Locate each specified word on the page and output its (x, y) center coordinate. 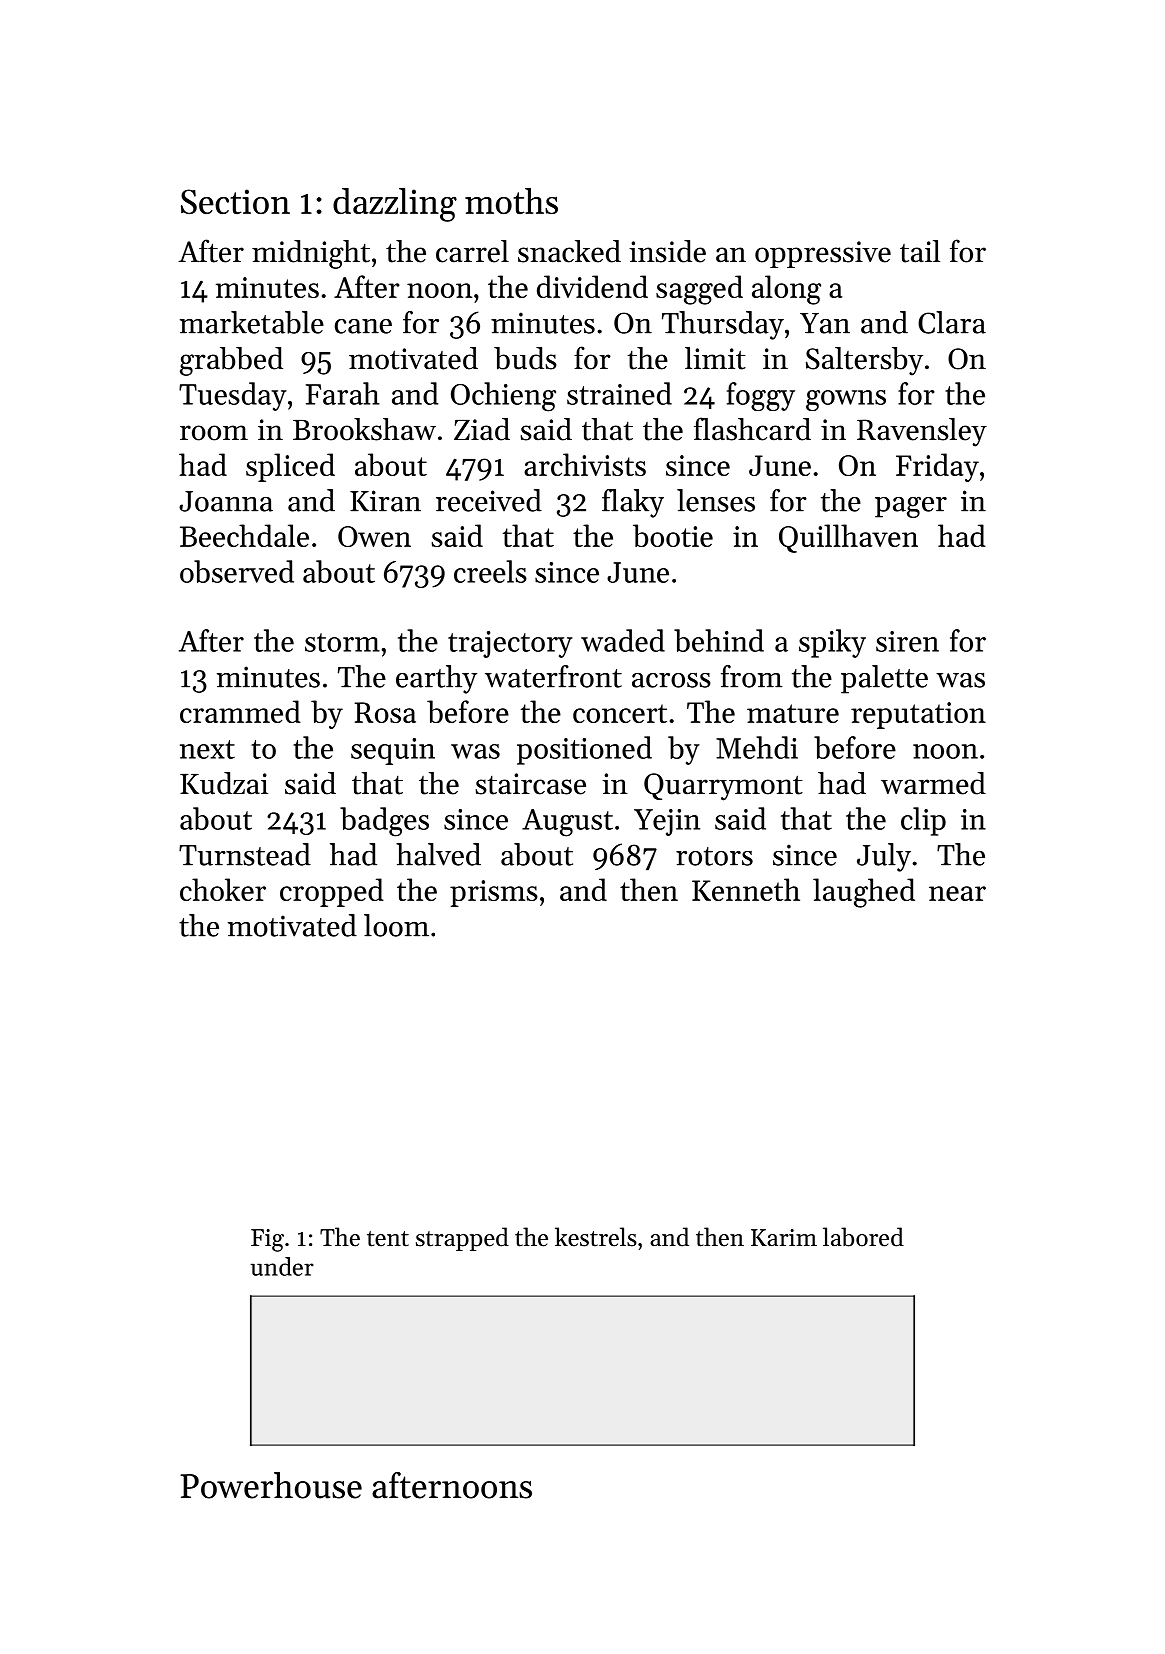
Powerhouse (271, 1485)
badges (384, 822)
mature (793, 713)
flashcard (752, 429)
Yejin (667, 822)
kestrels (596, 1237)
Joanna (226, 501)
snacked (569, 251)
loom (396, 925)
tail (920, 251)
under (282, 1266)
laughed (864, 893)
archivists (585, 464)
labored (863, 1237)
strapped (462, 1239)
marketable (252, 322)
